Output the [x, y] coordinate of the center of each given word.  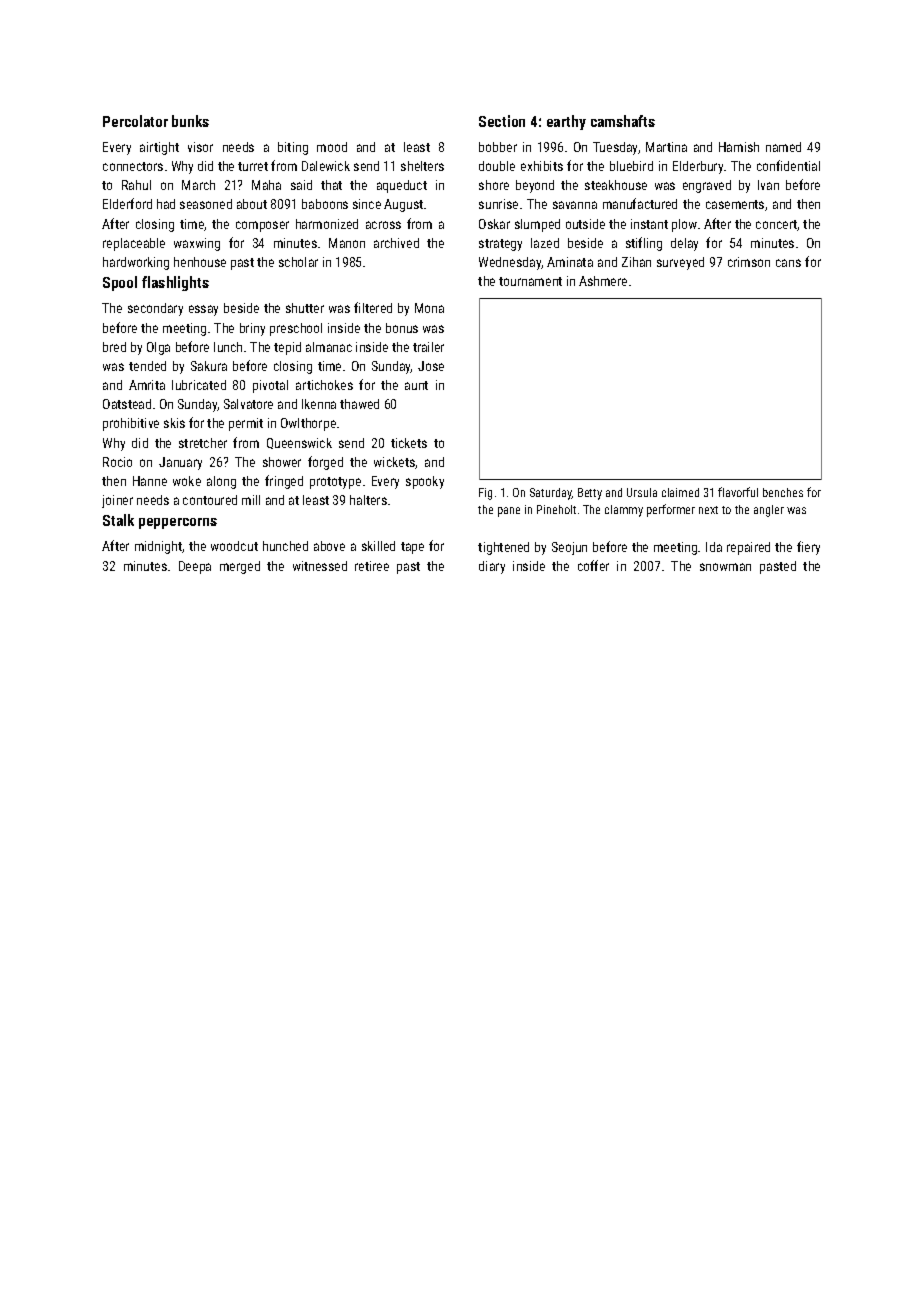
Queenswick [299, 443]
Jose [431, 366]
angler [769, 511]
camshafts [623, 121]
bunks [190, 121]
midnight [158, 547]
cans [788, 263]
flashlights [175, 283]
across [383, 225]
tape [412, 548]
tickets [409, 443]
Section [502, 121]
